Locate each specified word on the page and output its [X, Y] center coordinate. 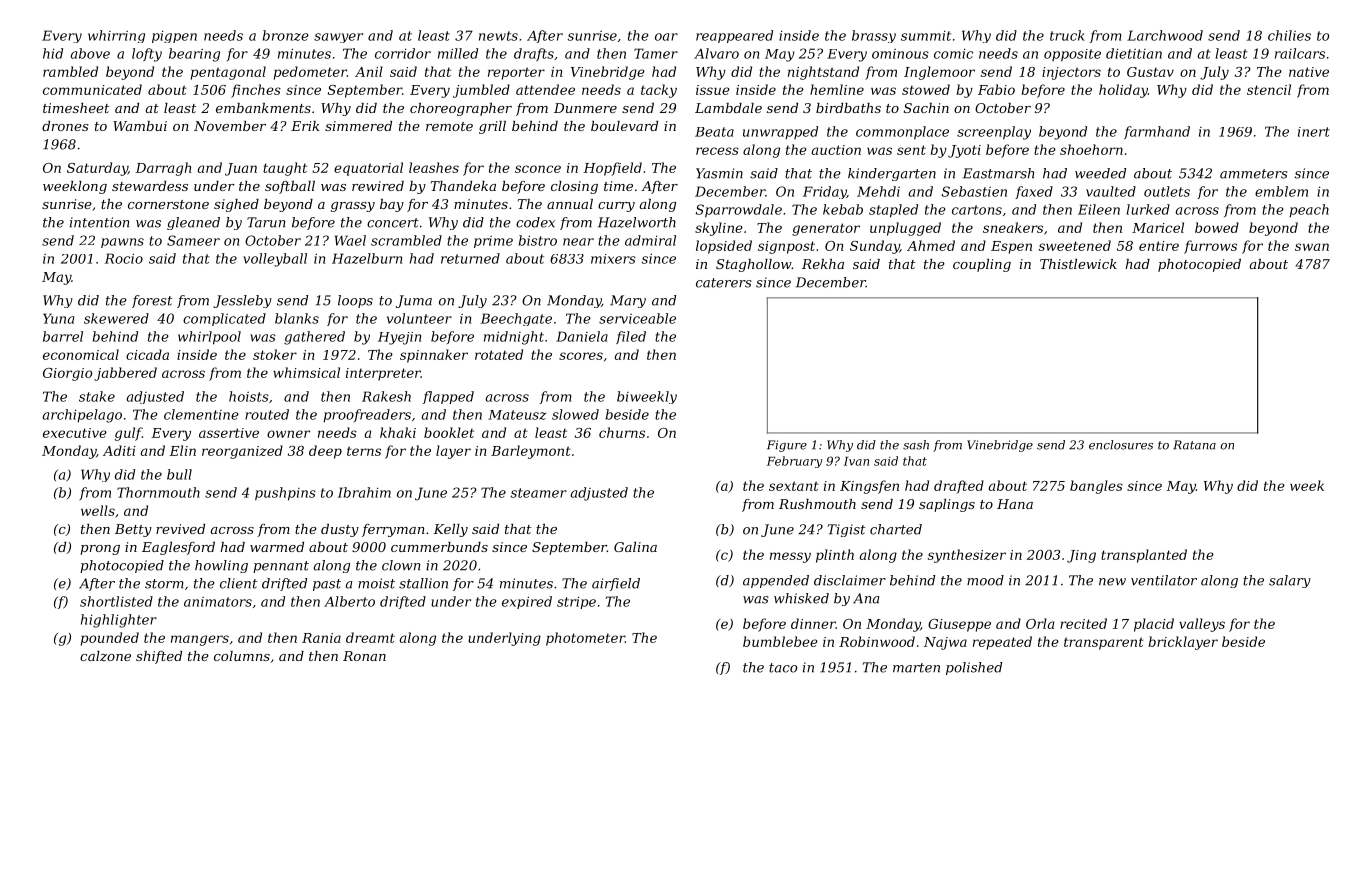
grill [492, 127]
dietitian [1134, 53]
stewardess [150, 186]
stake [97, 396]
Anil [369, 71]
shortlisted [116, 601]
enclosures [1121, 445]
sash [916, 445]
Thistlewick [1078, 264]
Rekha [823, 264]
